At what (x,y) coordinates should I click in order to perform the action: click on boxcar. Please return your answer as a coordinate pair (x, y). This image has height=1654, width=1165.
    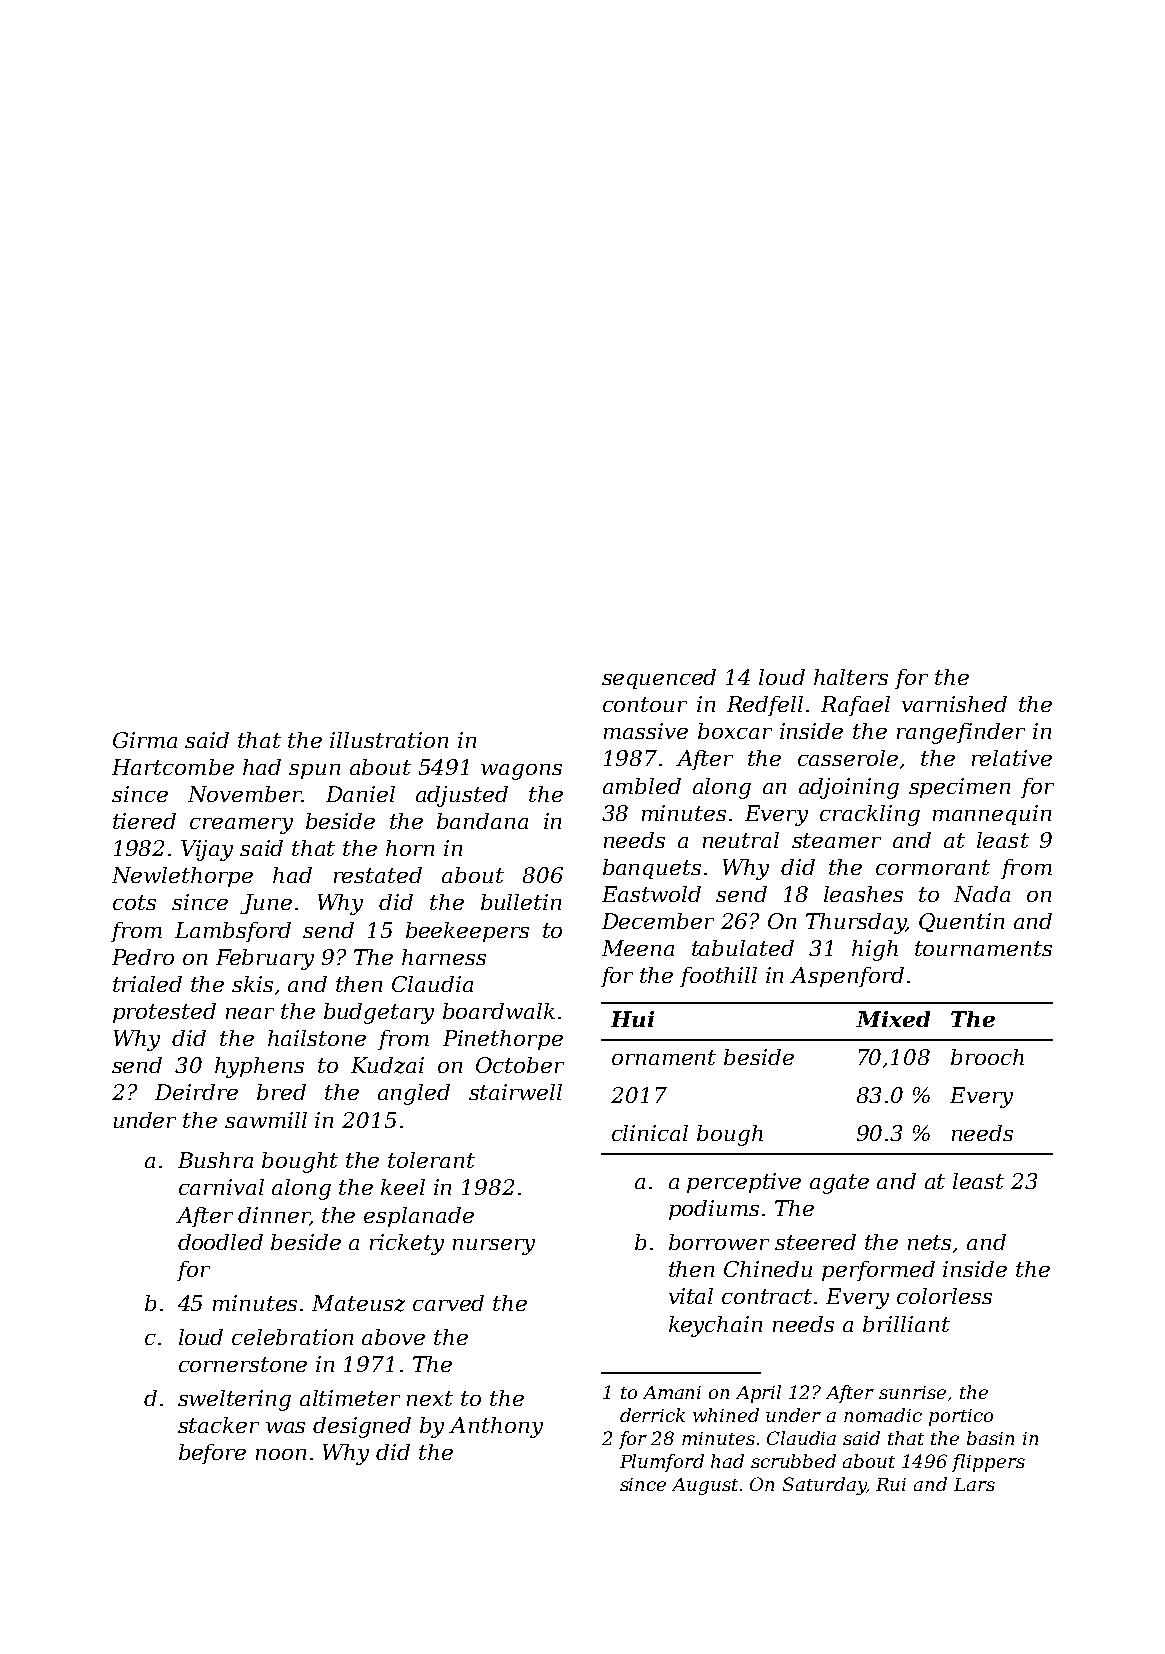
    Looking at the image, I should click on (735, 731).
